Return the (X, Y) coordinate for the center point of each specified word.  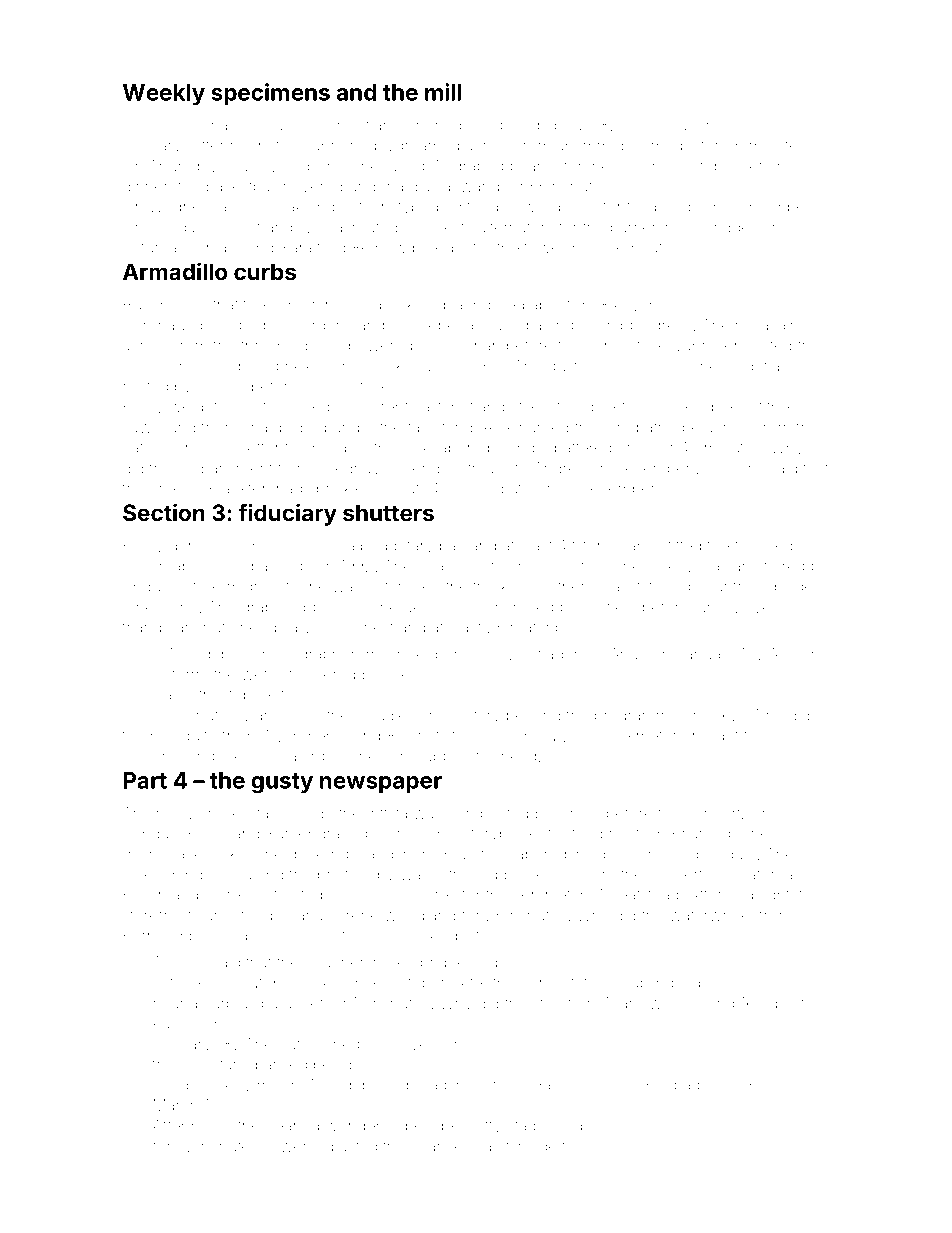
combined (503, 125)
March (176, 1105)
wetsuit (267, 674)
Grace (579, 813)
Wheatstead (636, 894)
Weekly (164, 94)
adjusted (347, 1147)
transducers (676, 125)
